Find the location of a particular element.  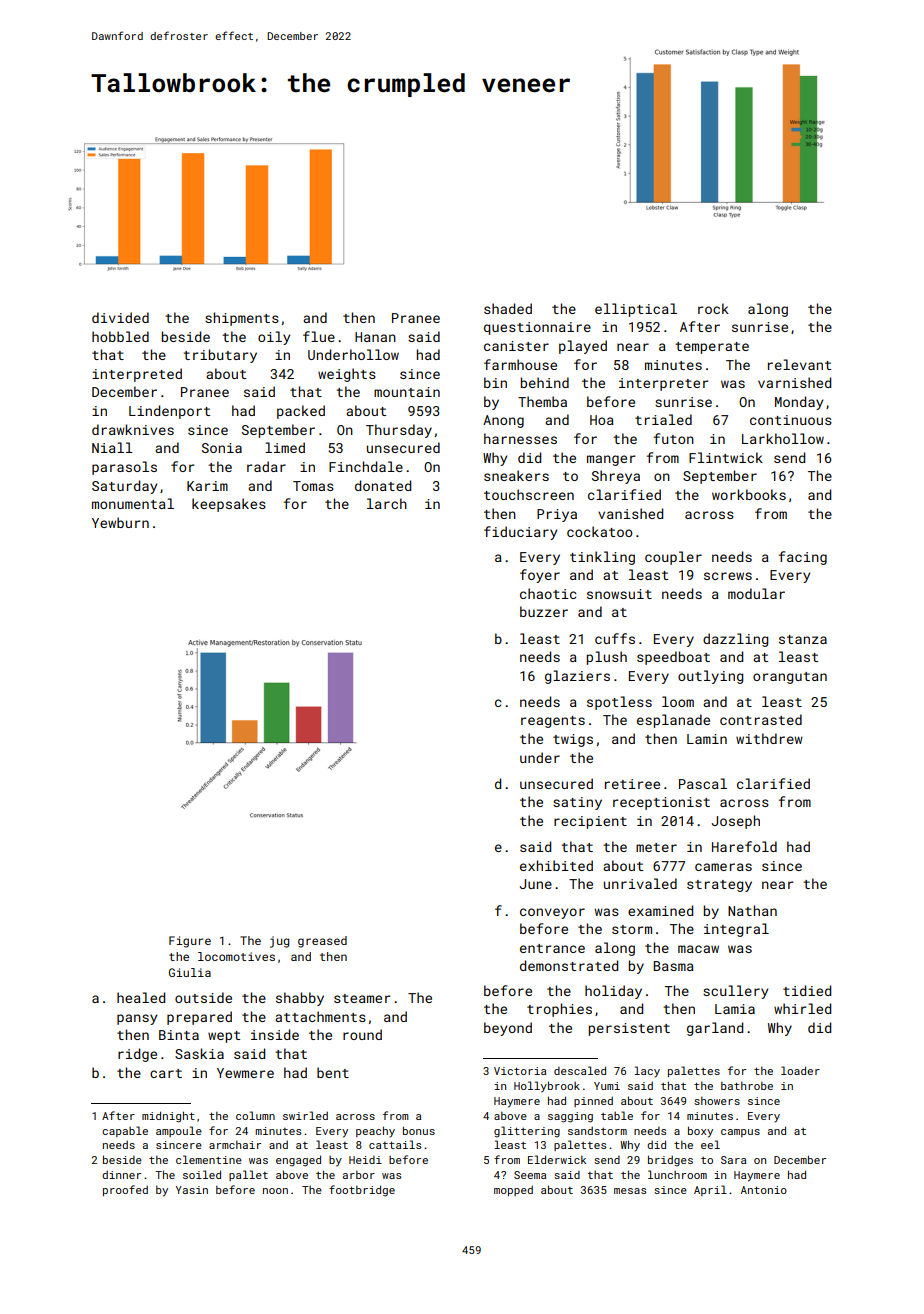

Victoria is located at coordinates (520, 1071).
